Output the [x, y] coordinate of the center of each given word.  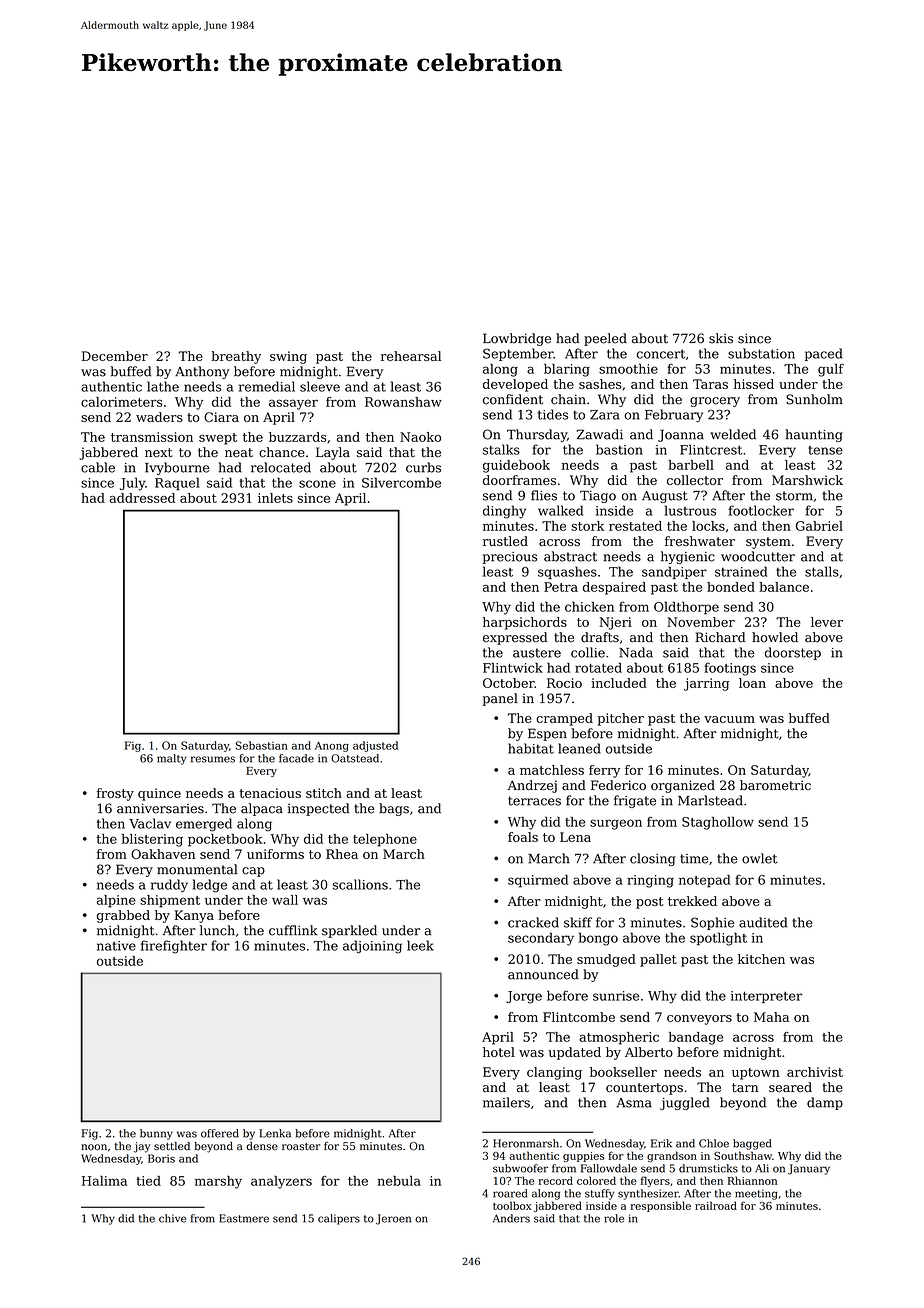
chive [172, 1218]
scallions [360, 884]
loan [752, 683]
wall [285, 900]
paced [824, 354]
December [115, 356]
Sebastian [261, 745]
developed [515, 385]
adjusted [375, 746]
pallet [658, 960]
